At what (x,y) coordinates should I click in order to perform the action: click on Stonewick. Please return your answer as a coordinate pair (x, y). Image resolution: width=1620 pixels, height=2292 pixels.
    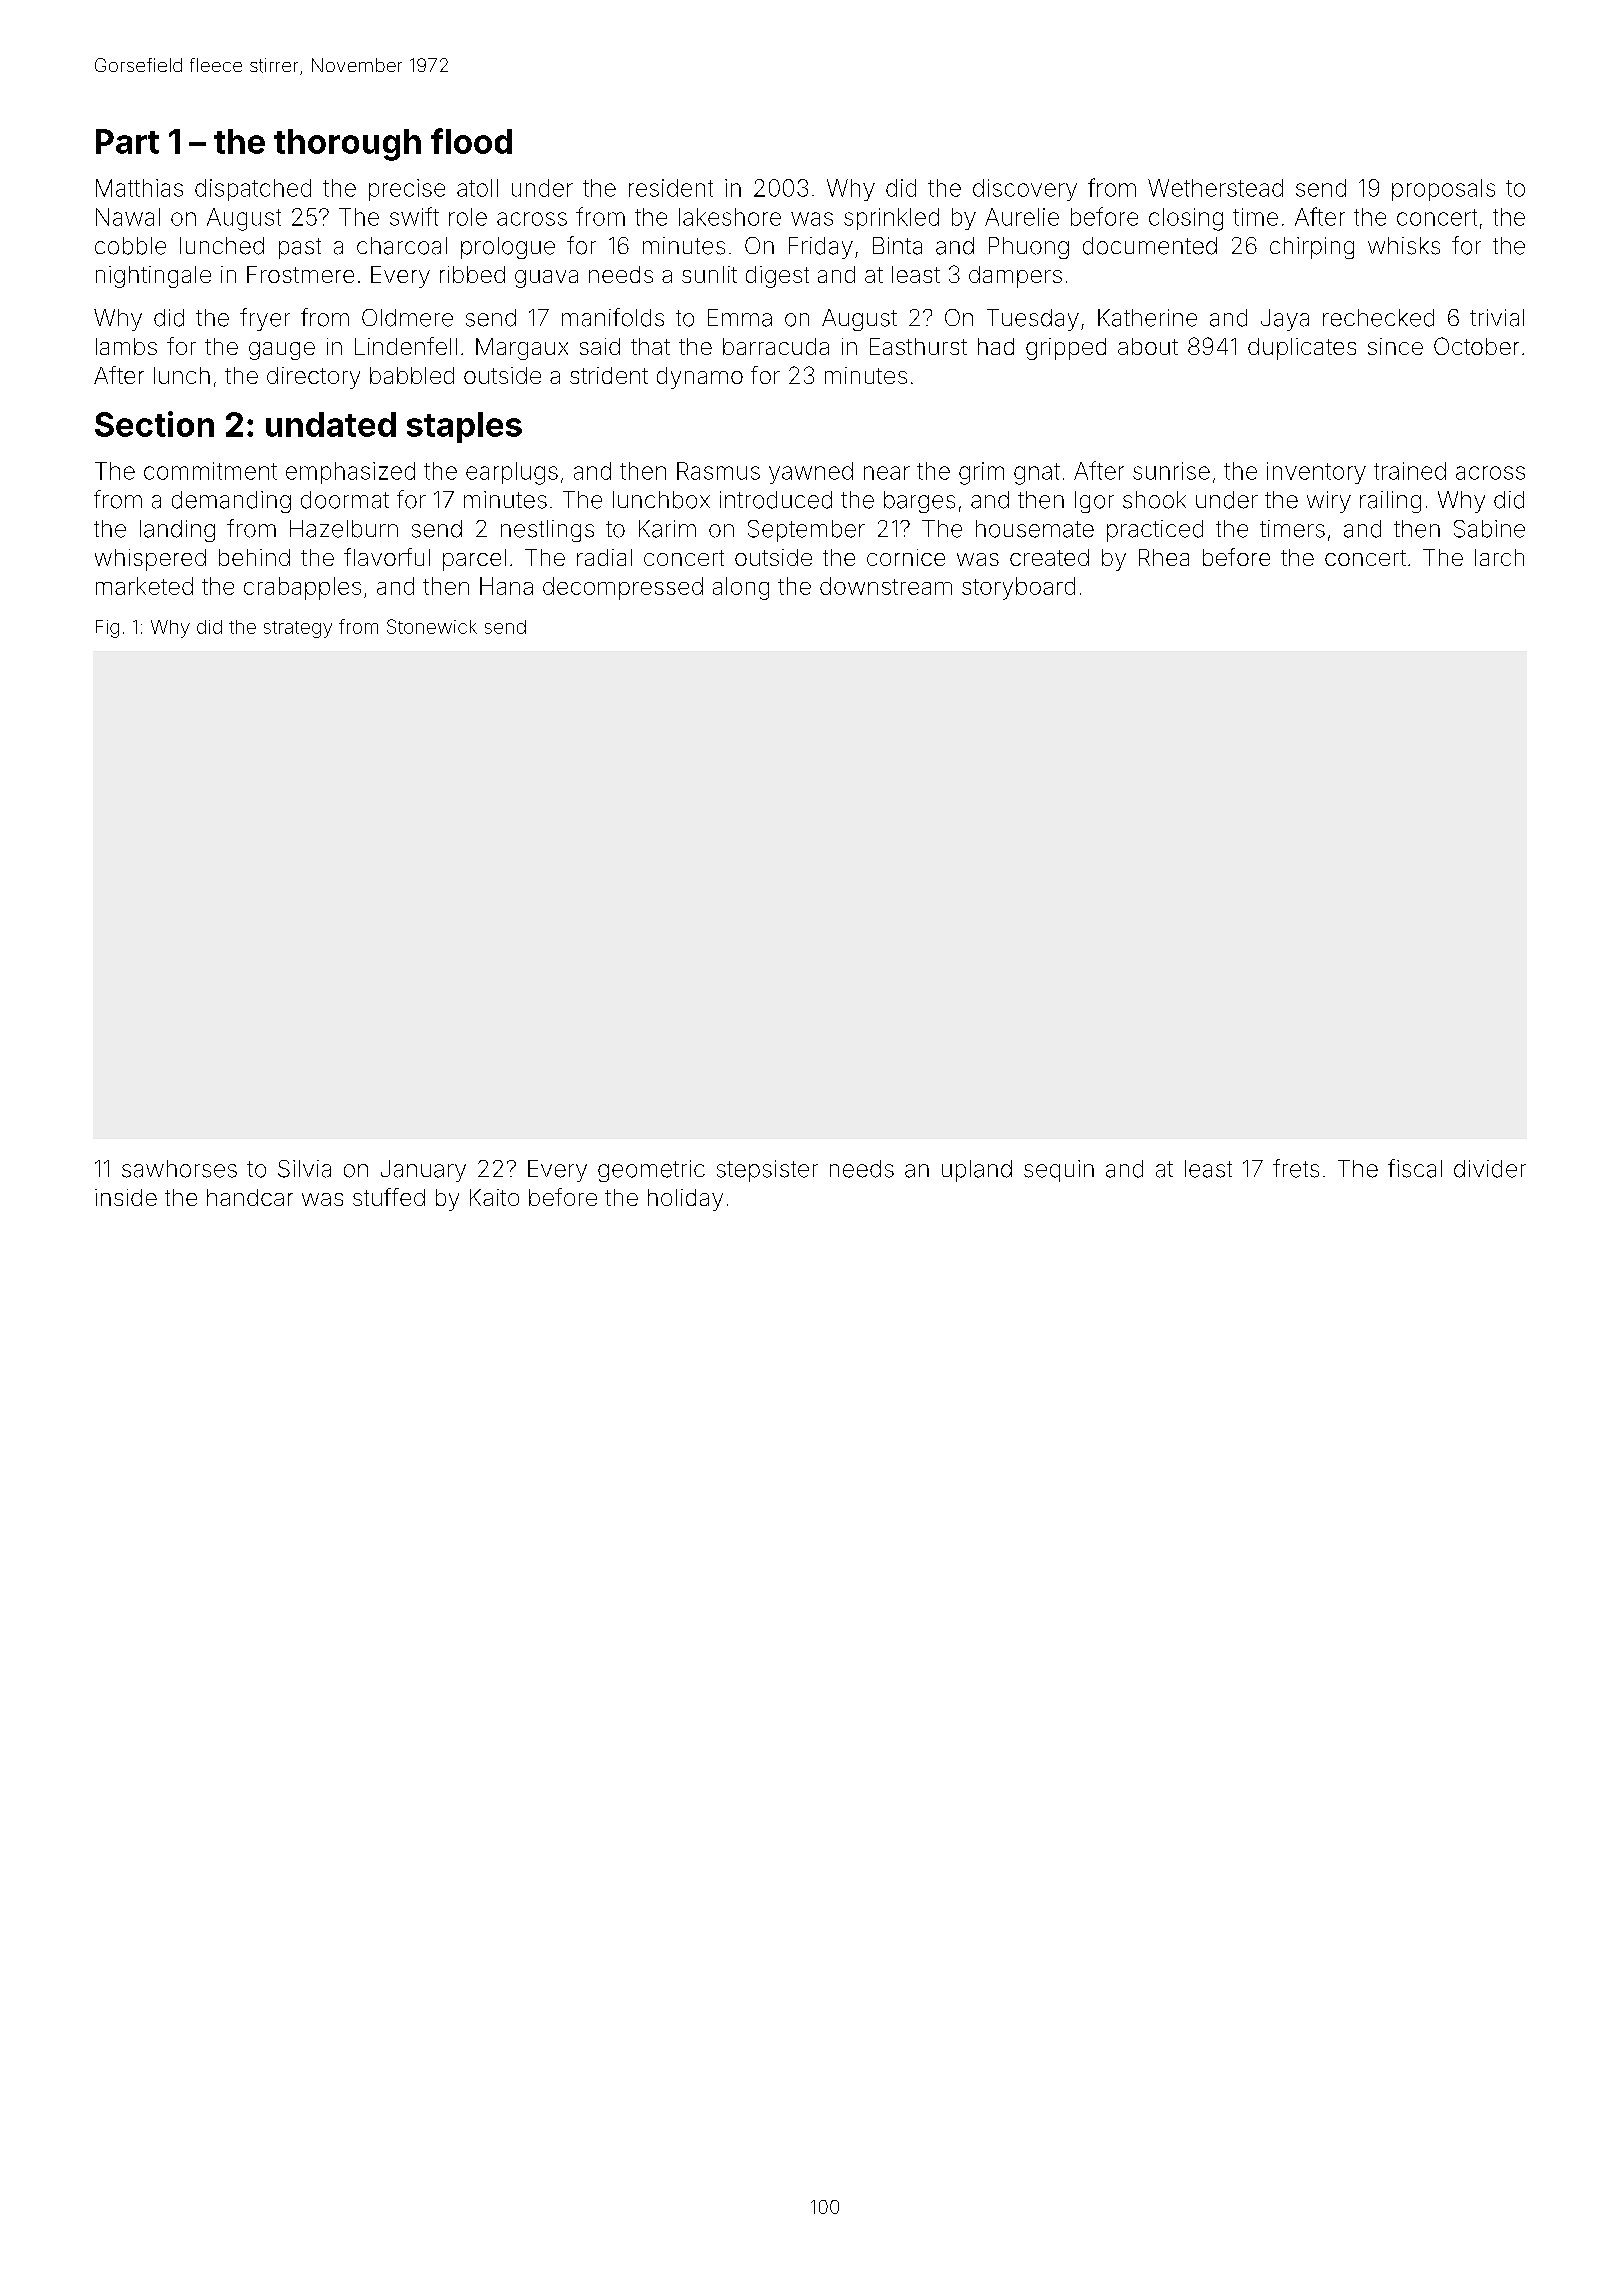
    Looking at the image, I should click on (432, 626).
